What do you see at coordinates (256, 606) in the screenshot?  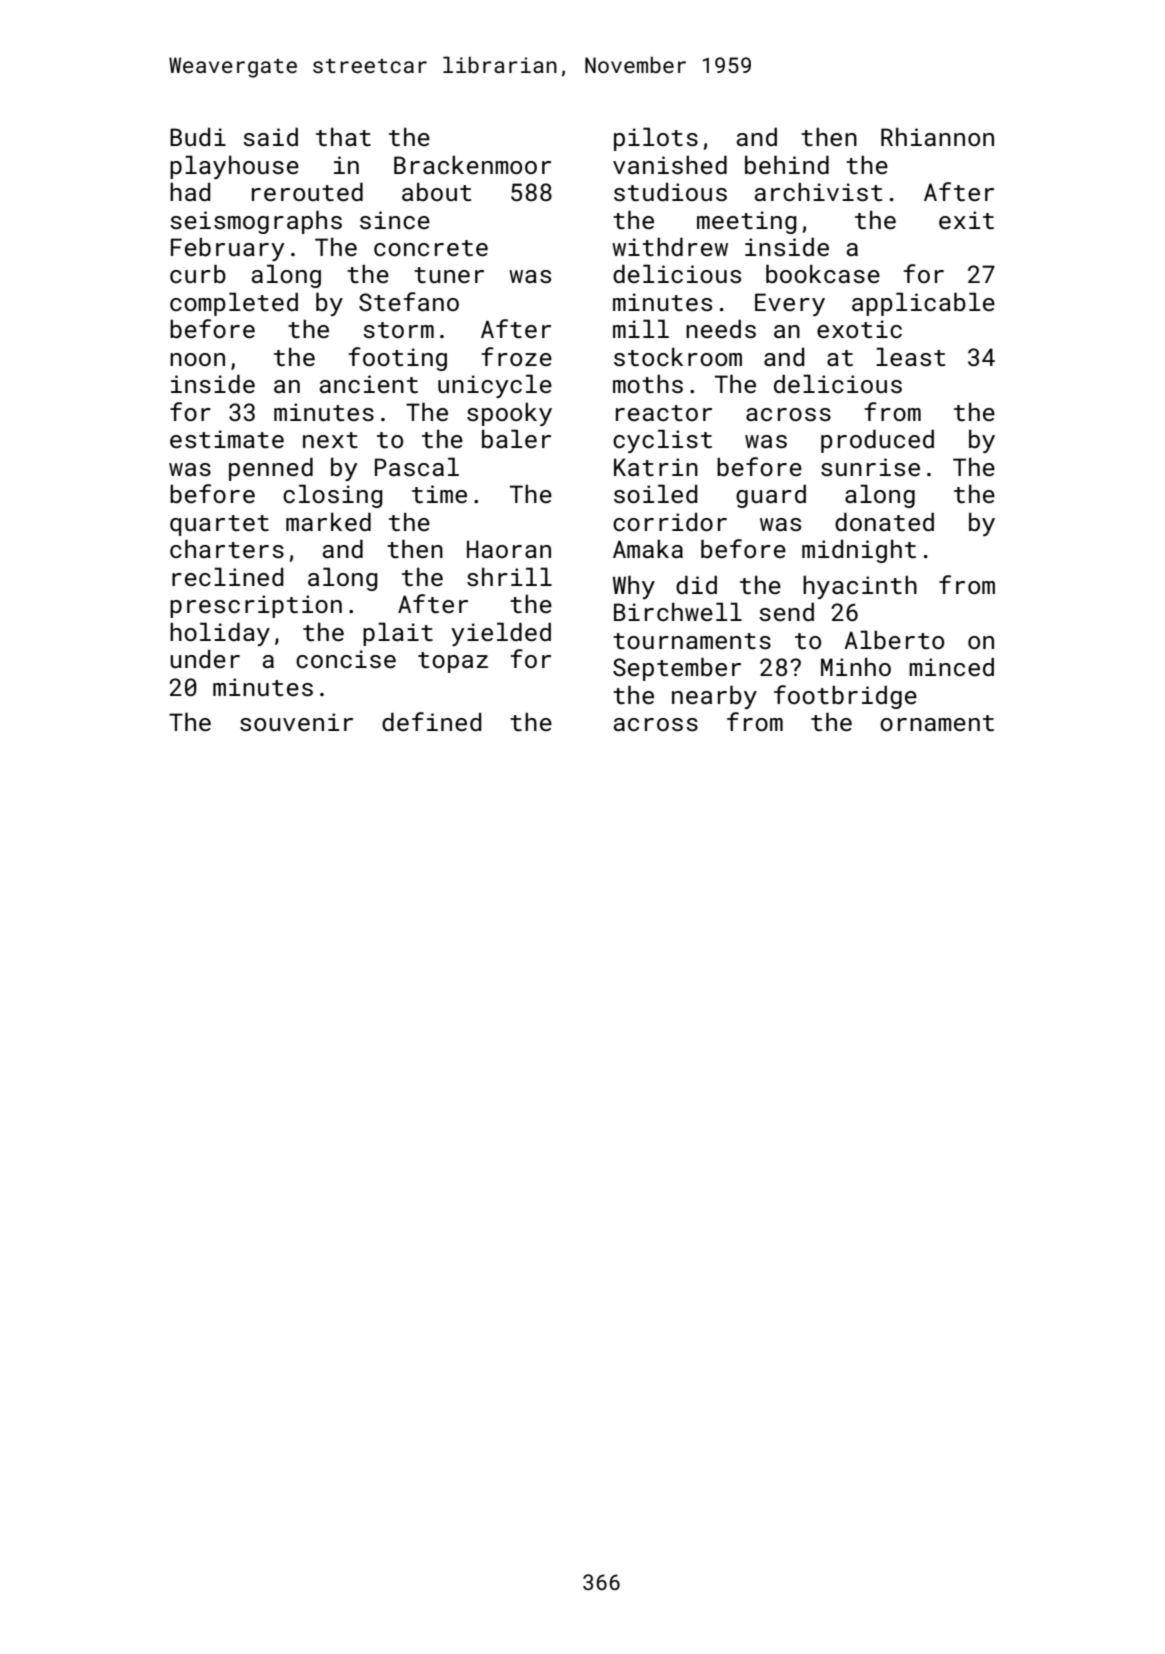 I see `prescription` at bounding box center [256, 606].
